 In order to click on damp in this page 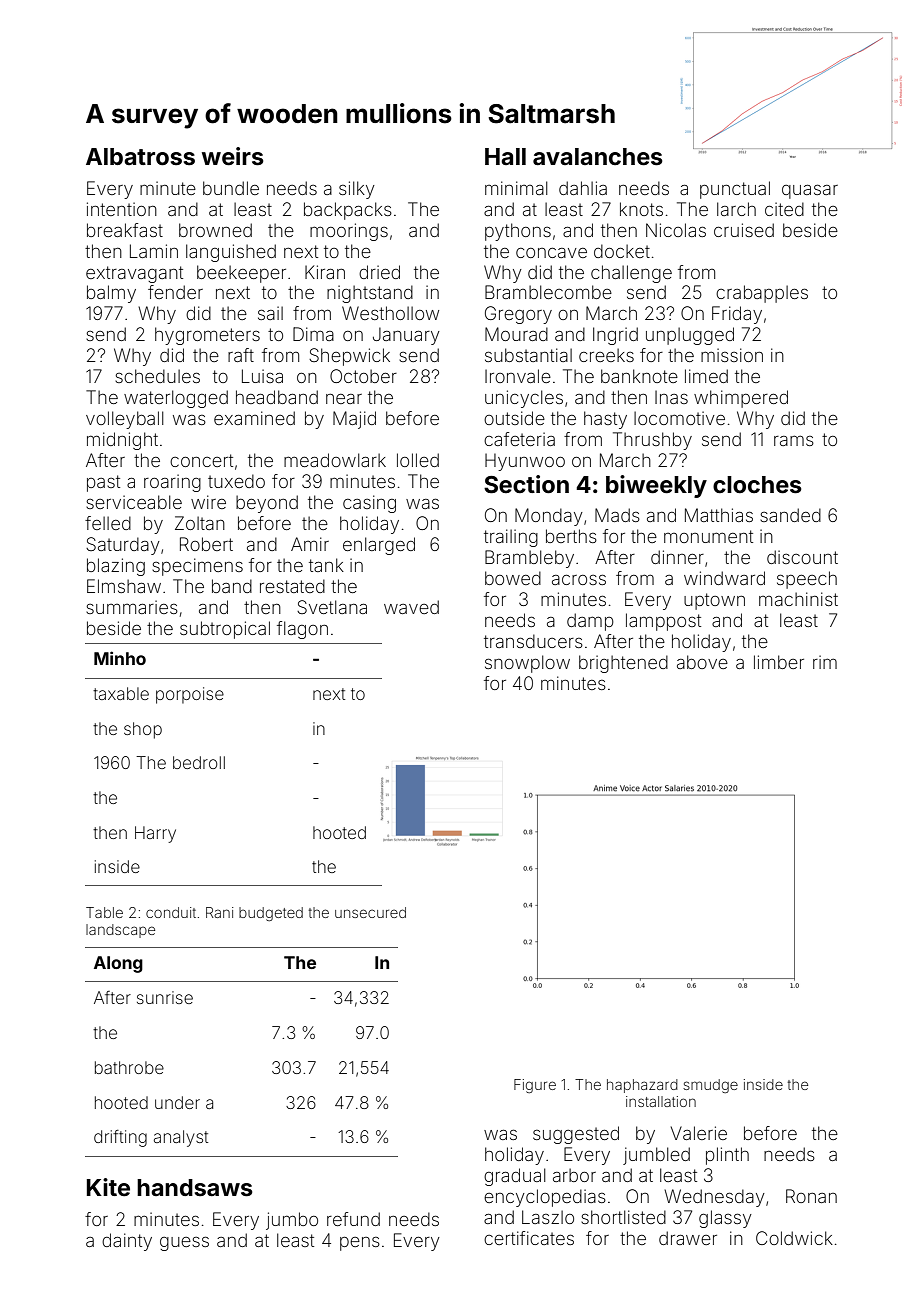, I will do `click(590, 622)`.
